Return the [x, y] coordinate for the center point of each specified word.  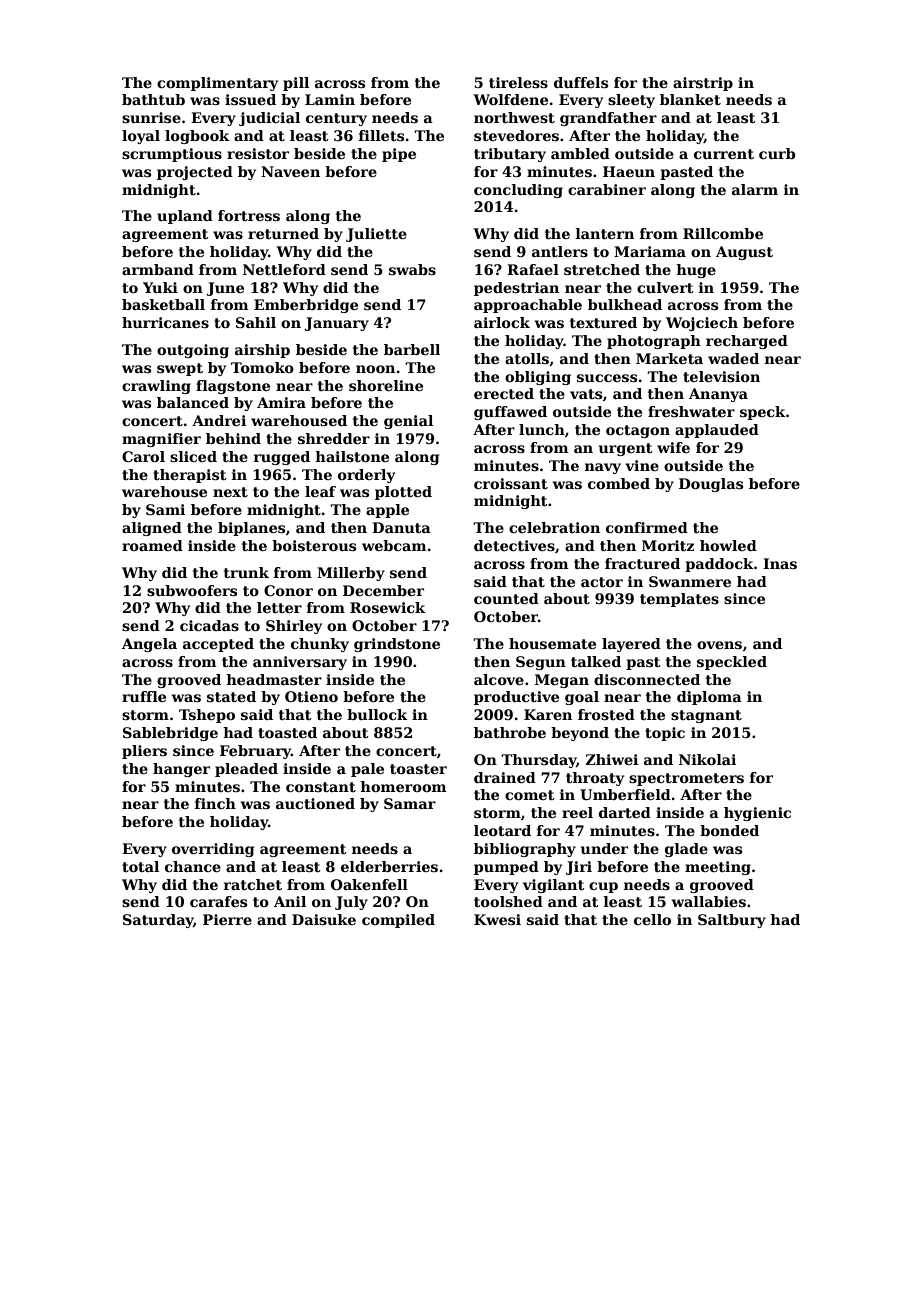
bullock [377, 714]
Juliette [376, 235]
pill [296, 84]
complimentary [217, 84]
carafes [218, 901]
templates [679, 600]
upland [185, 217]
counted [506, 598]
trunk [246, 572]
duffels [581, 82]
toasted [287, 732]
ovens [719, 645]
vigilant [554, 886]
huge [696, 271]
